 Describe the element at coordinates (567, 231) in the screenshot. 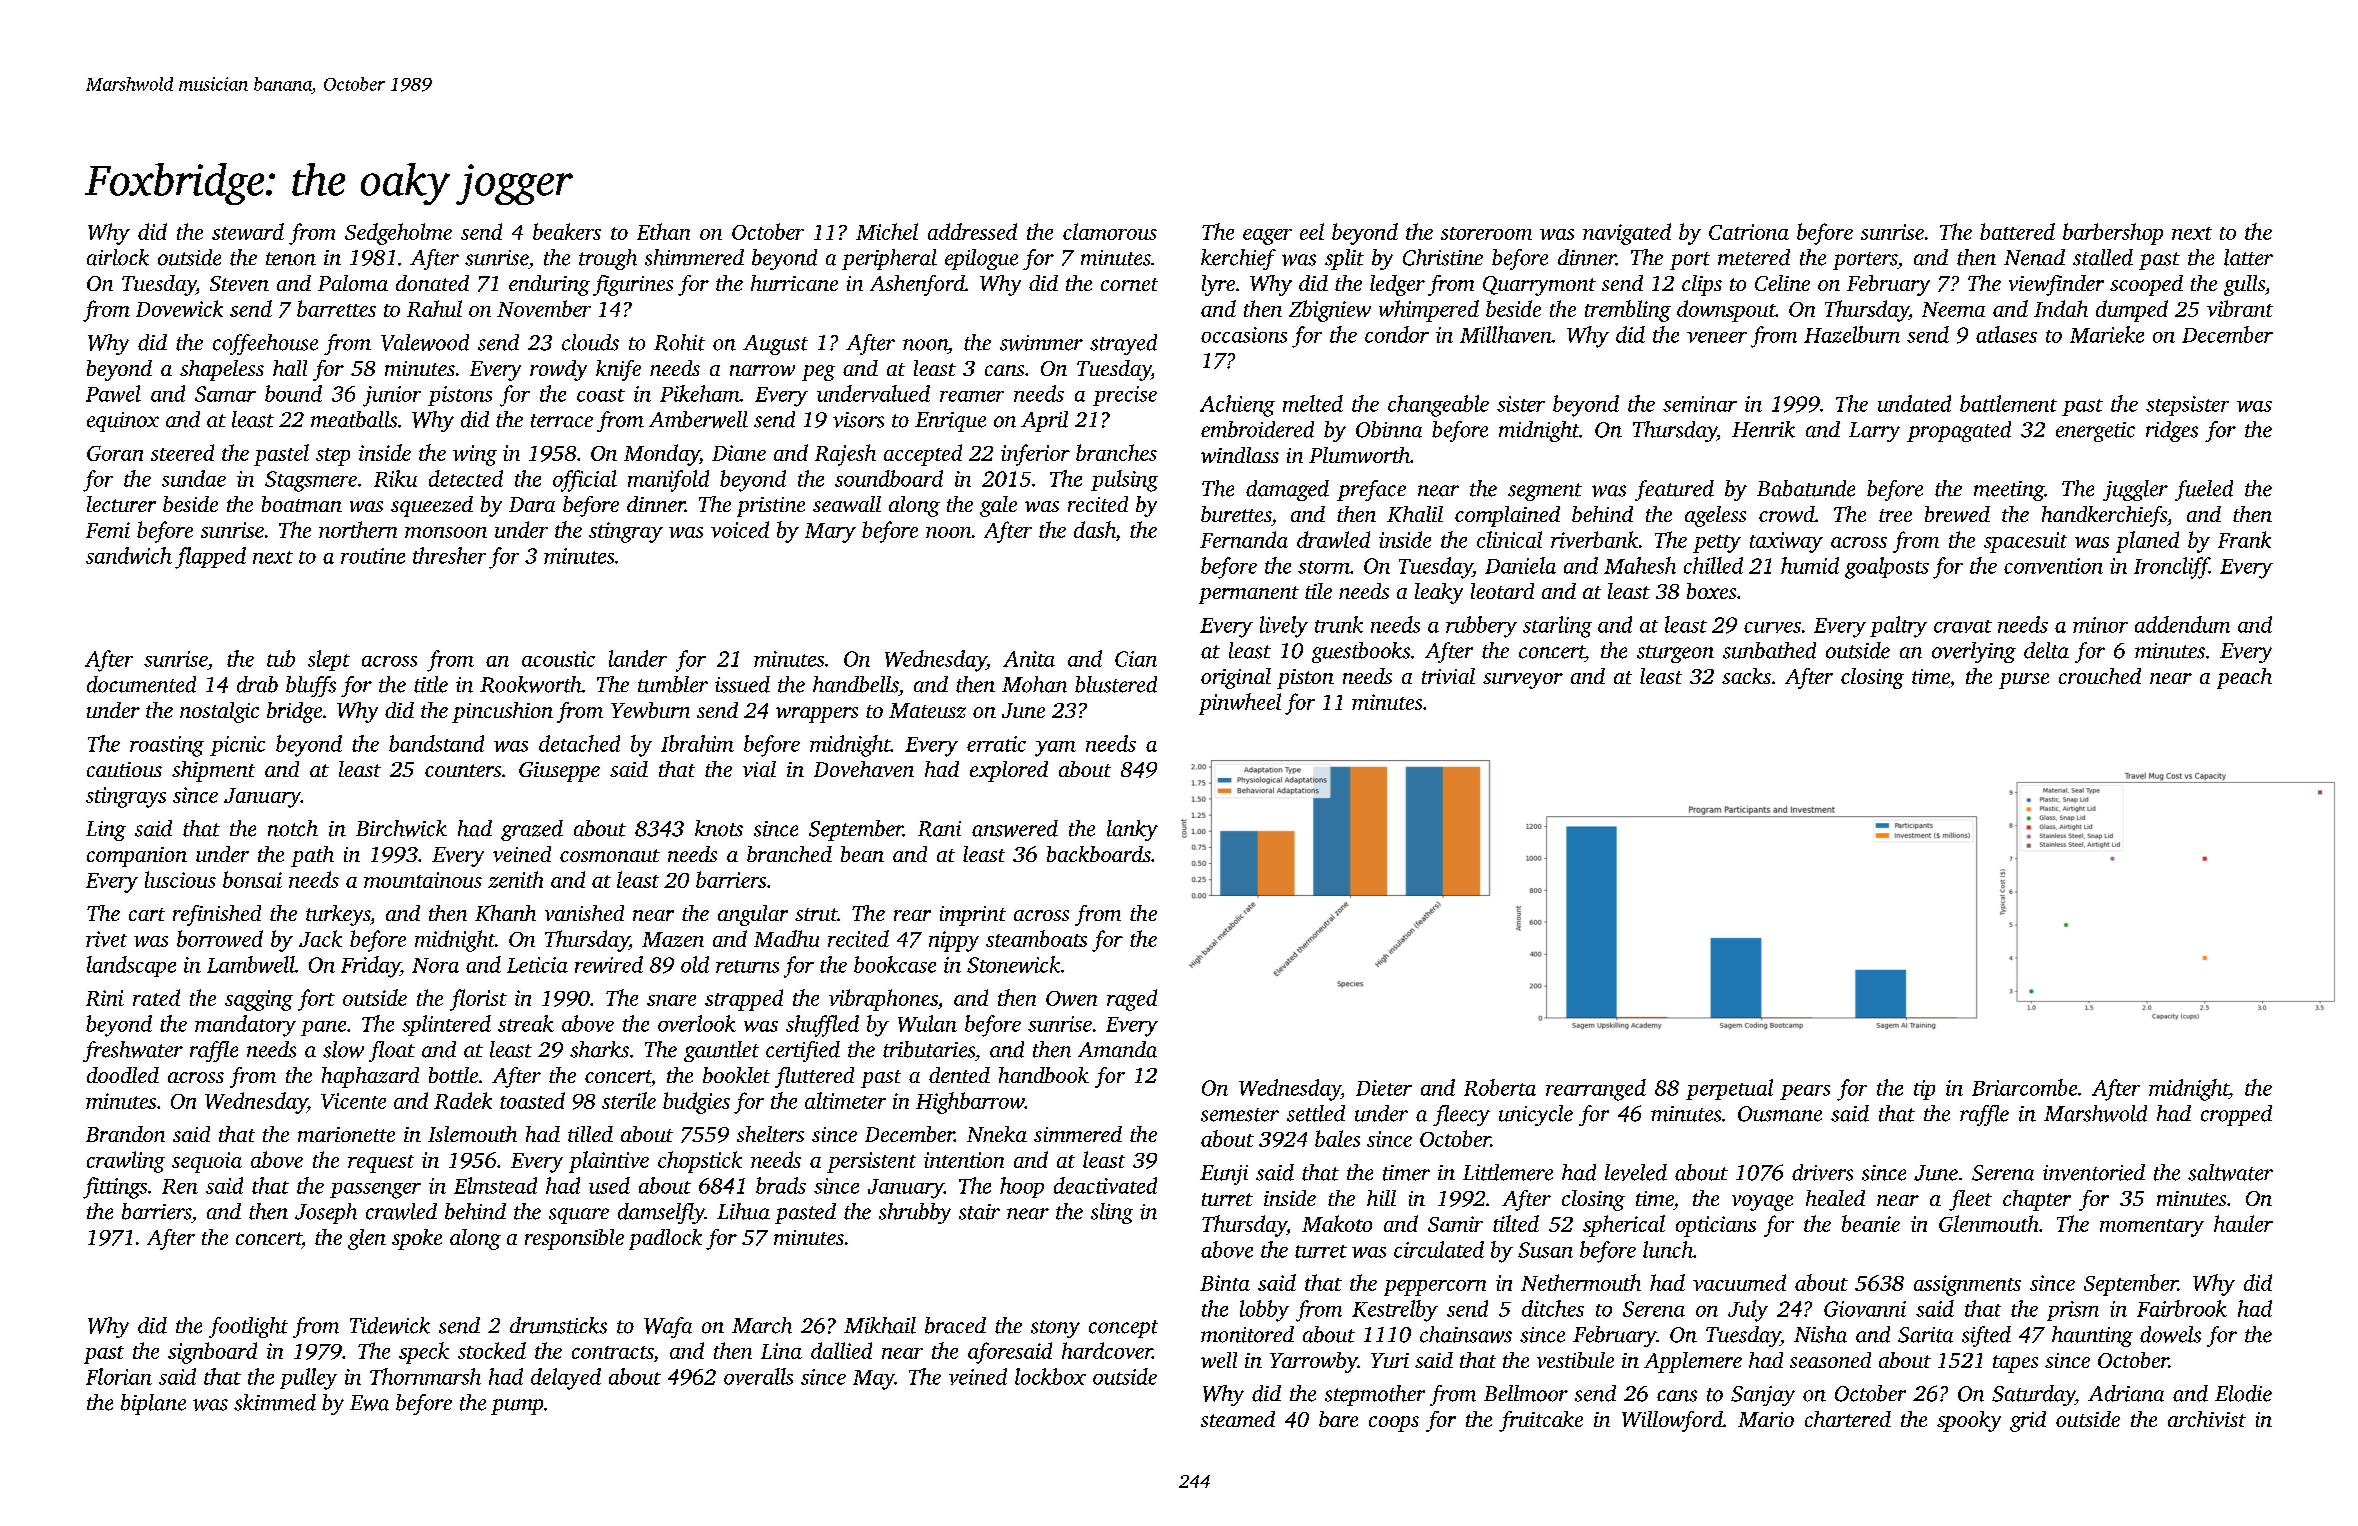

I see `beakers` at that location.
